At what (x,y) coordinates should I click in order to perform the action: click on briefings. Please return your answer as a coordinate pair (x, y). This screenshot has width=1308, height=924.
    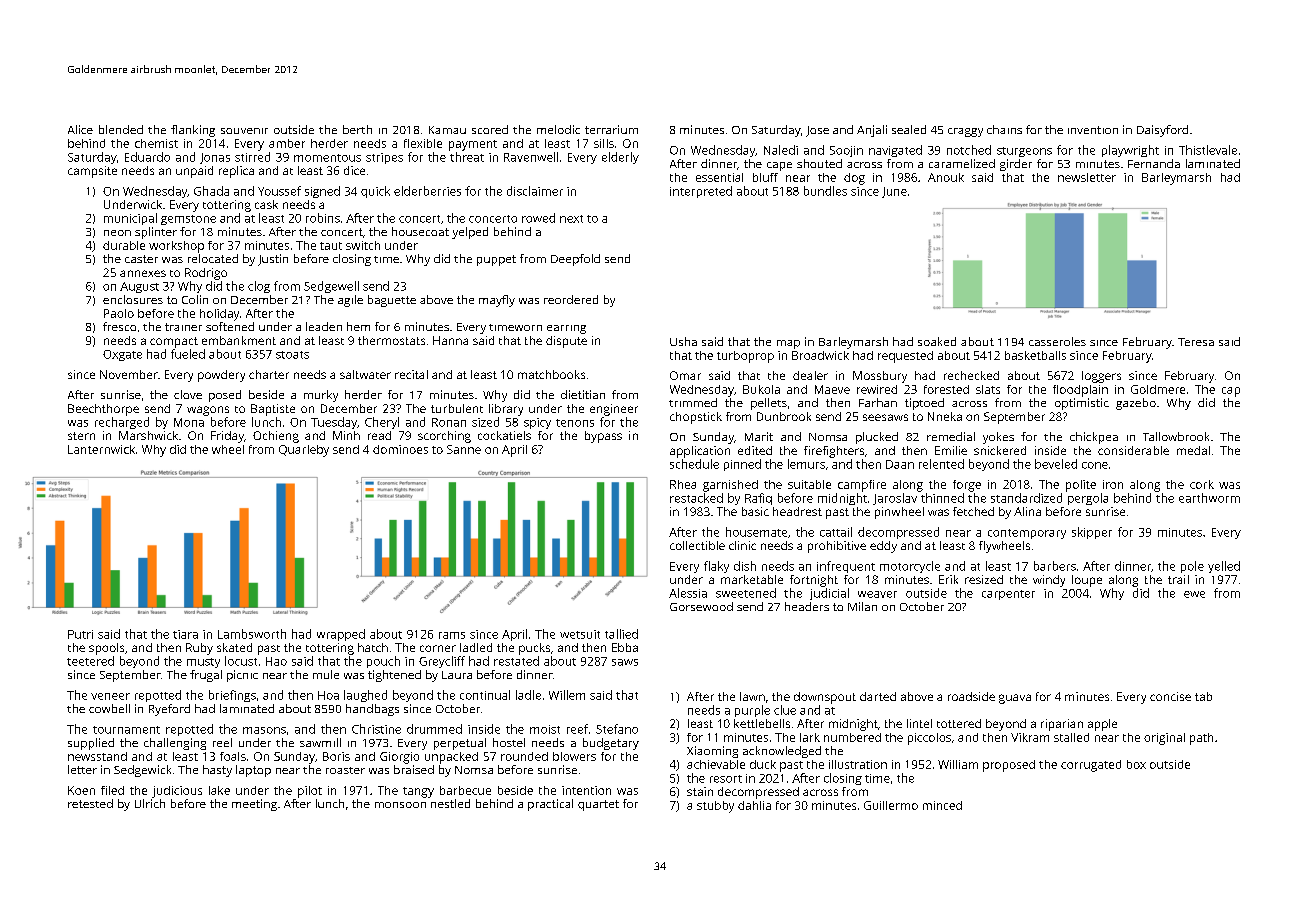
    Looking at the image, I should click on (232, 696).
